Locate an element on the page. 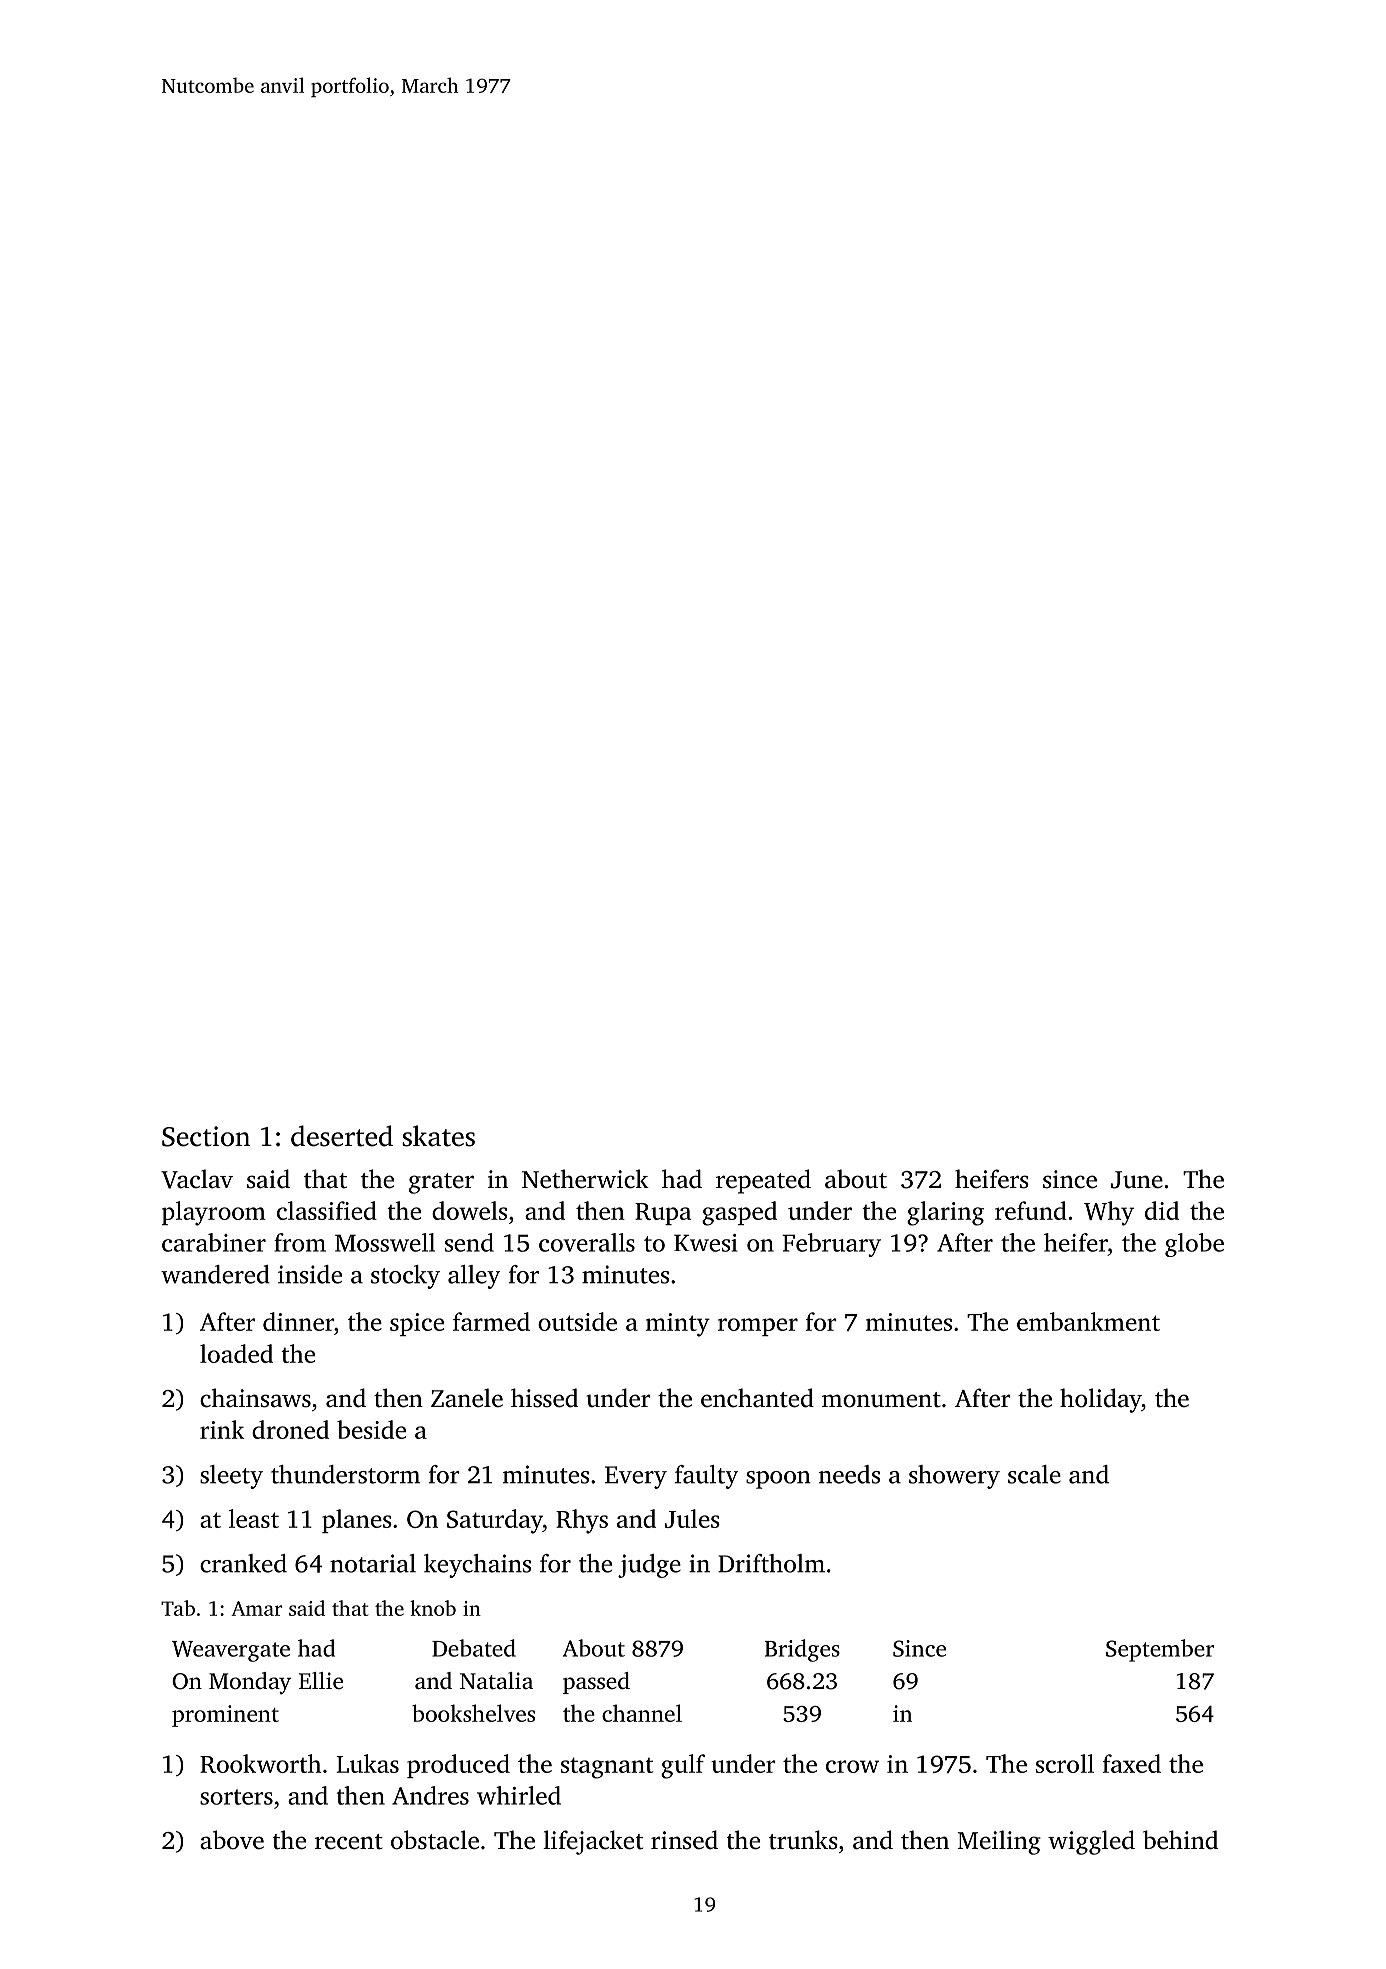  keychains is located at coordinates (477, 1566).
